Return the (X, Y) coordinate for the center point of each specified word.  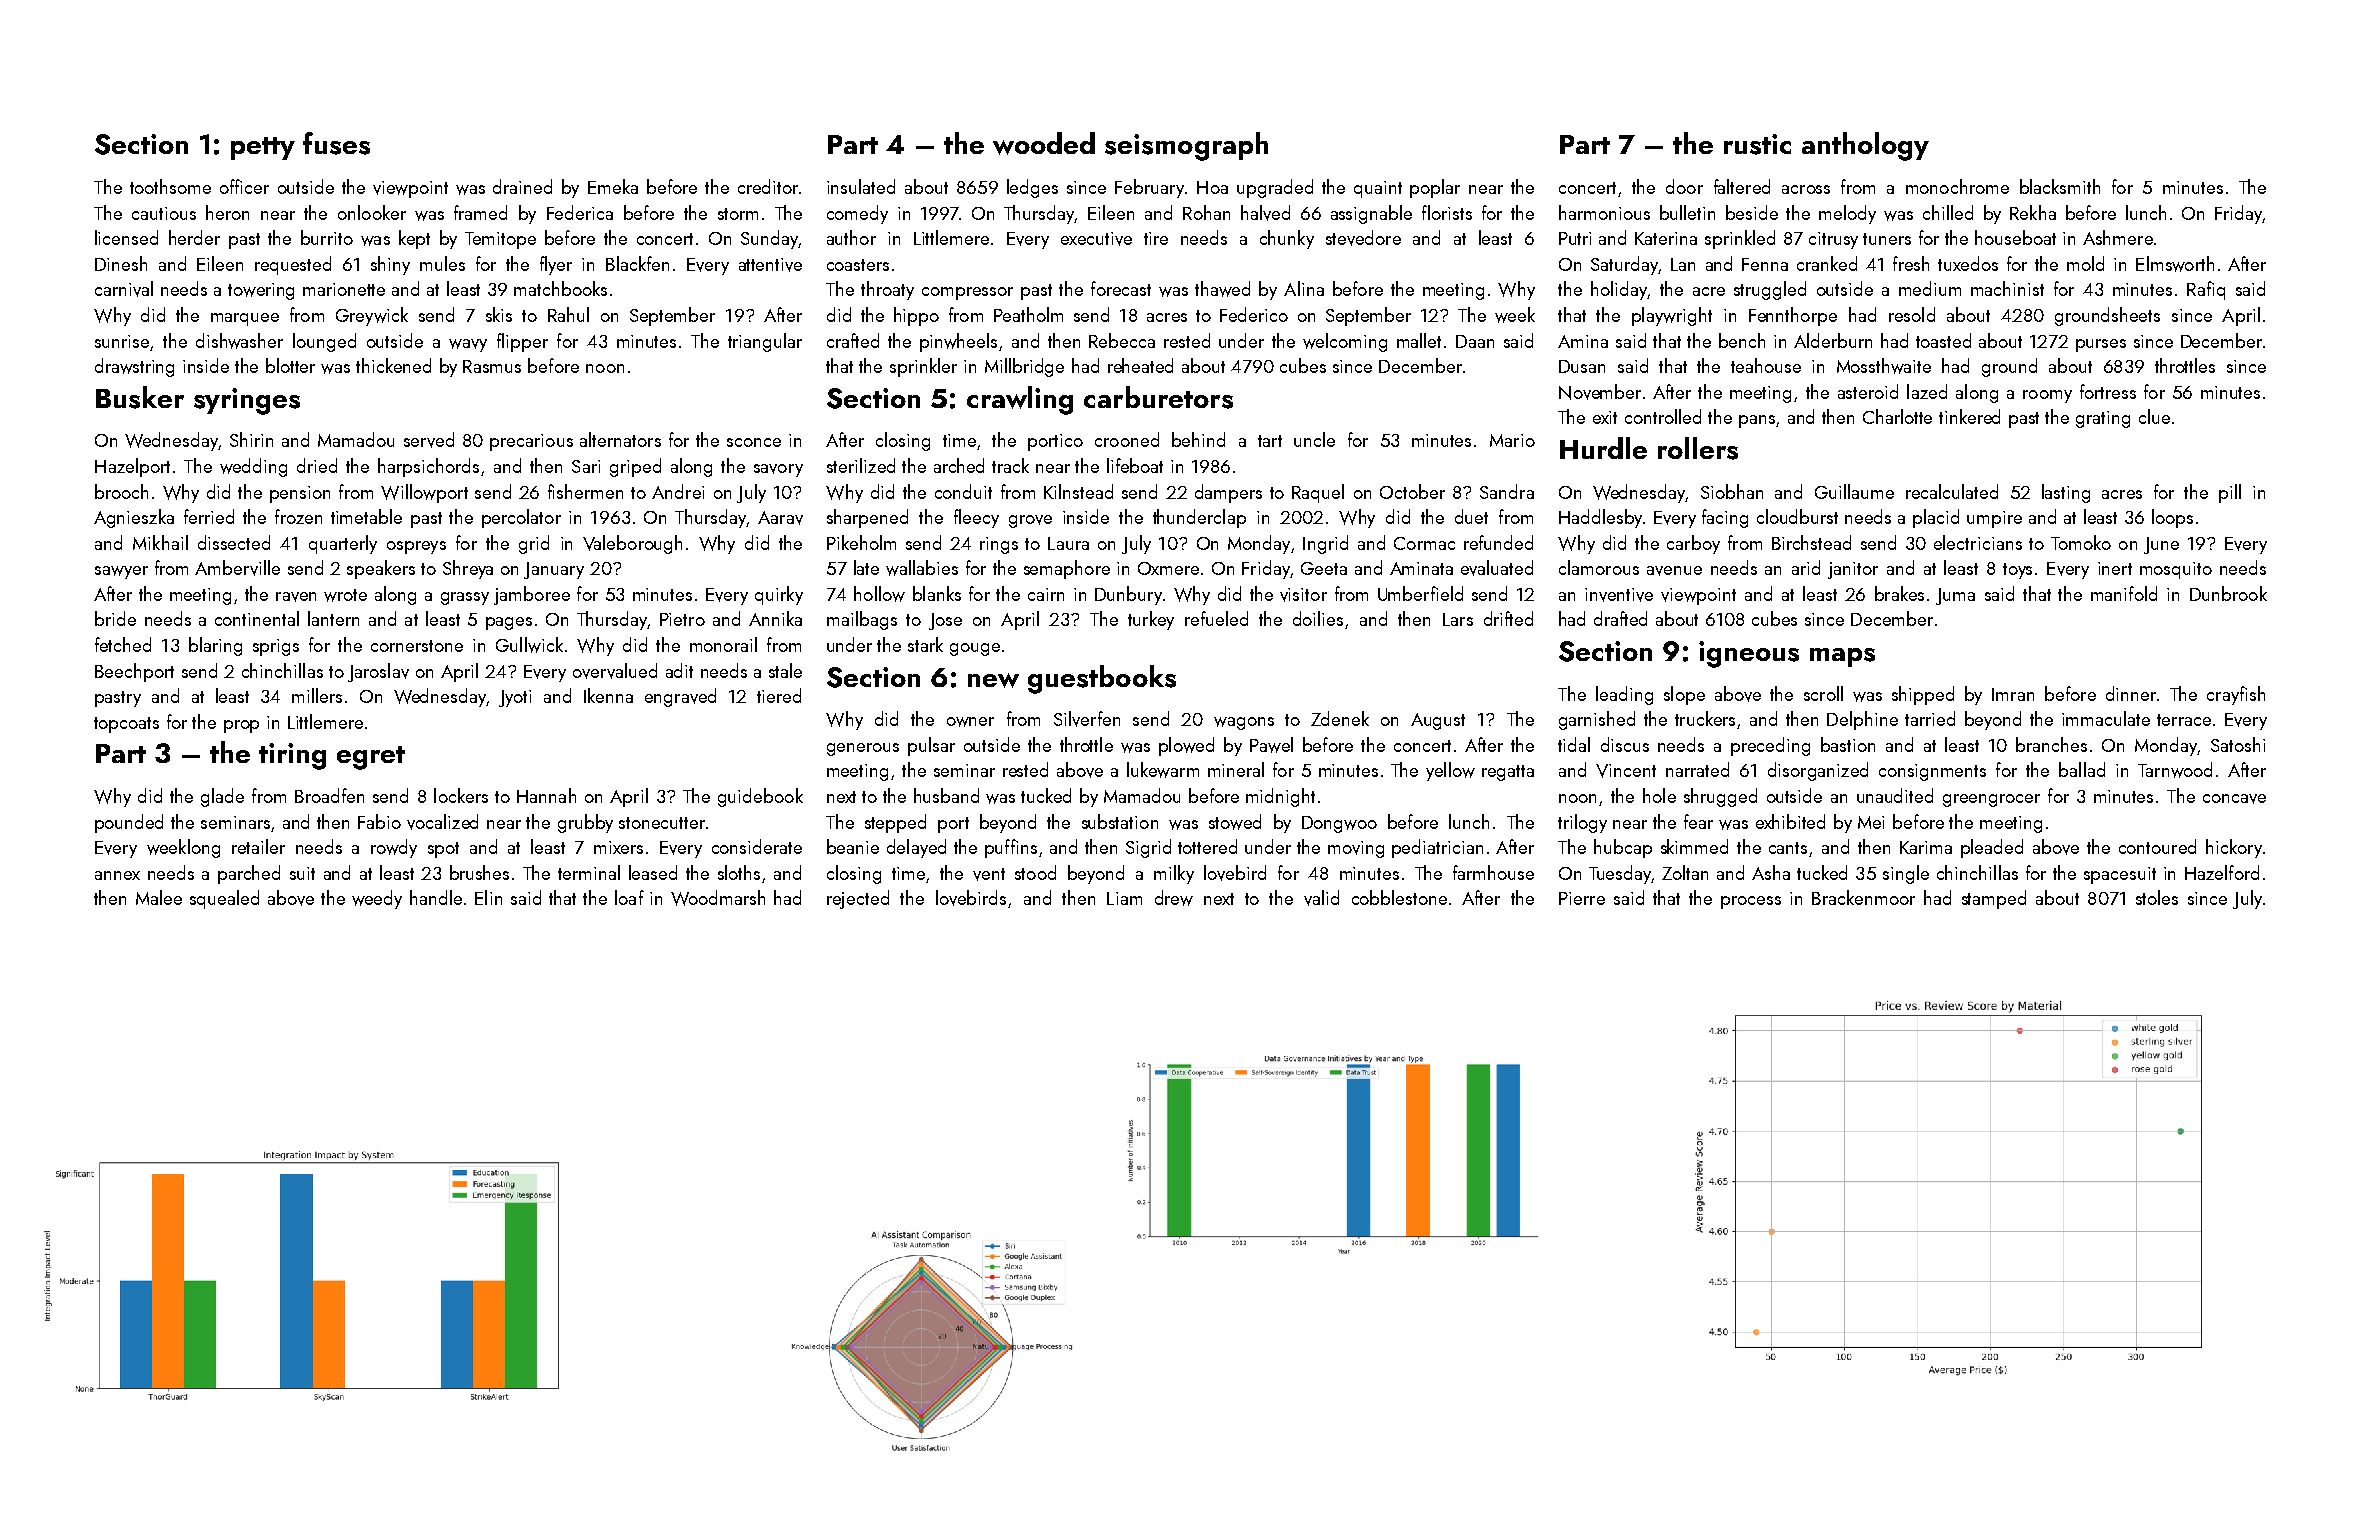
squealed (224, 899)
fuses (336, 143)
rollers (1698, 448)
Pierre (1582, 898)
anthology (1865, 146)
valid (1321, 898)
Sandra (1507, 491)
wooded (1044, 143)
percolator (521, 518)
